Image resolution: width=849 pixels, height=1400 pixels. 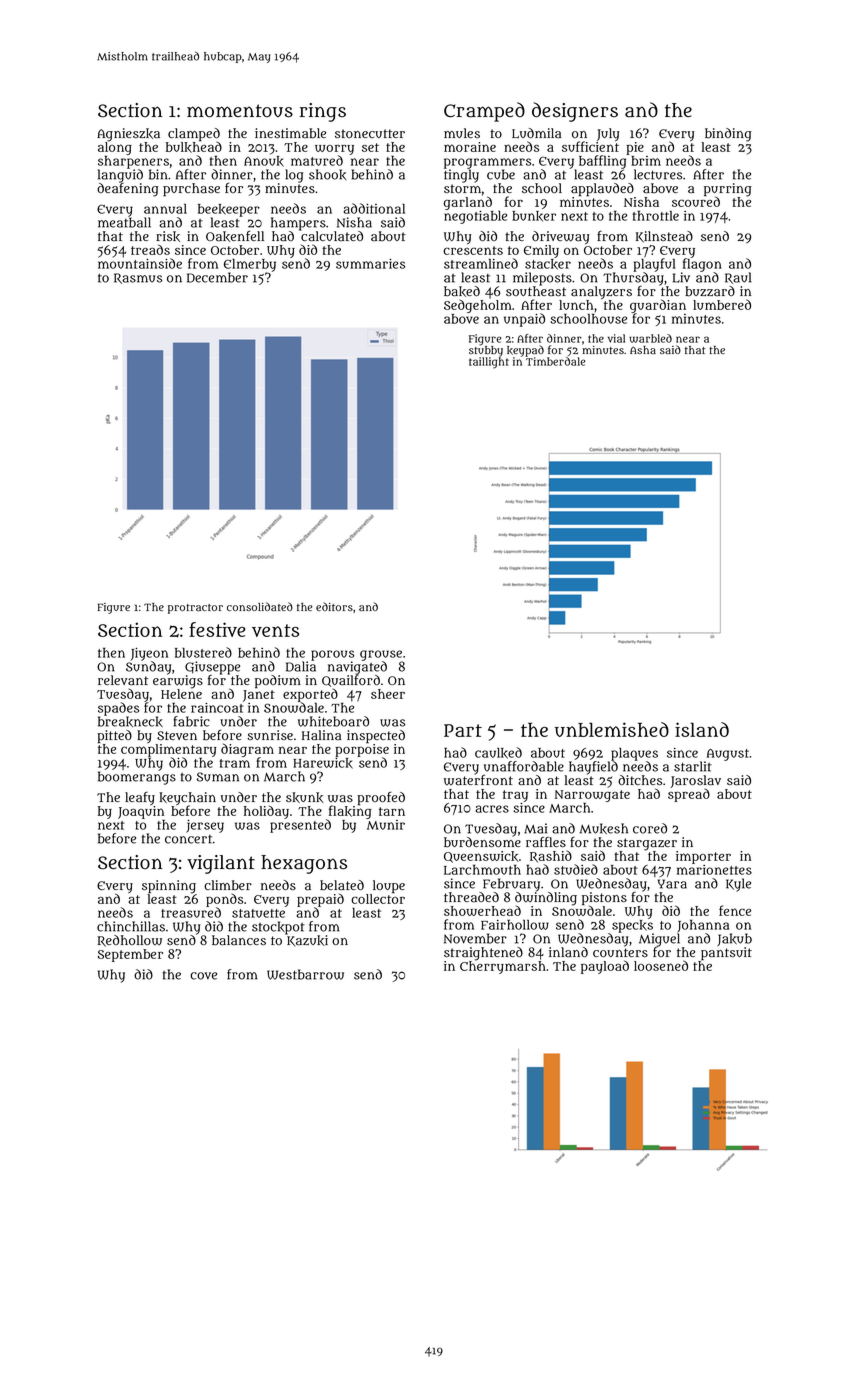 What do you see at coordinates (478, 306) in the image?
I see `Sedgeholm` at bounding box center [478, 306].
